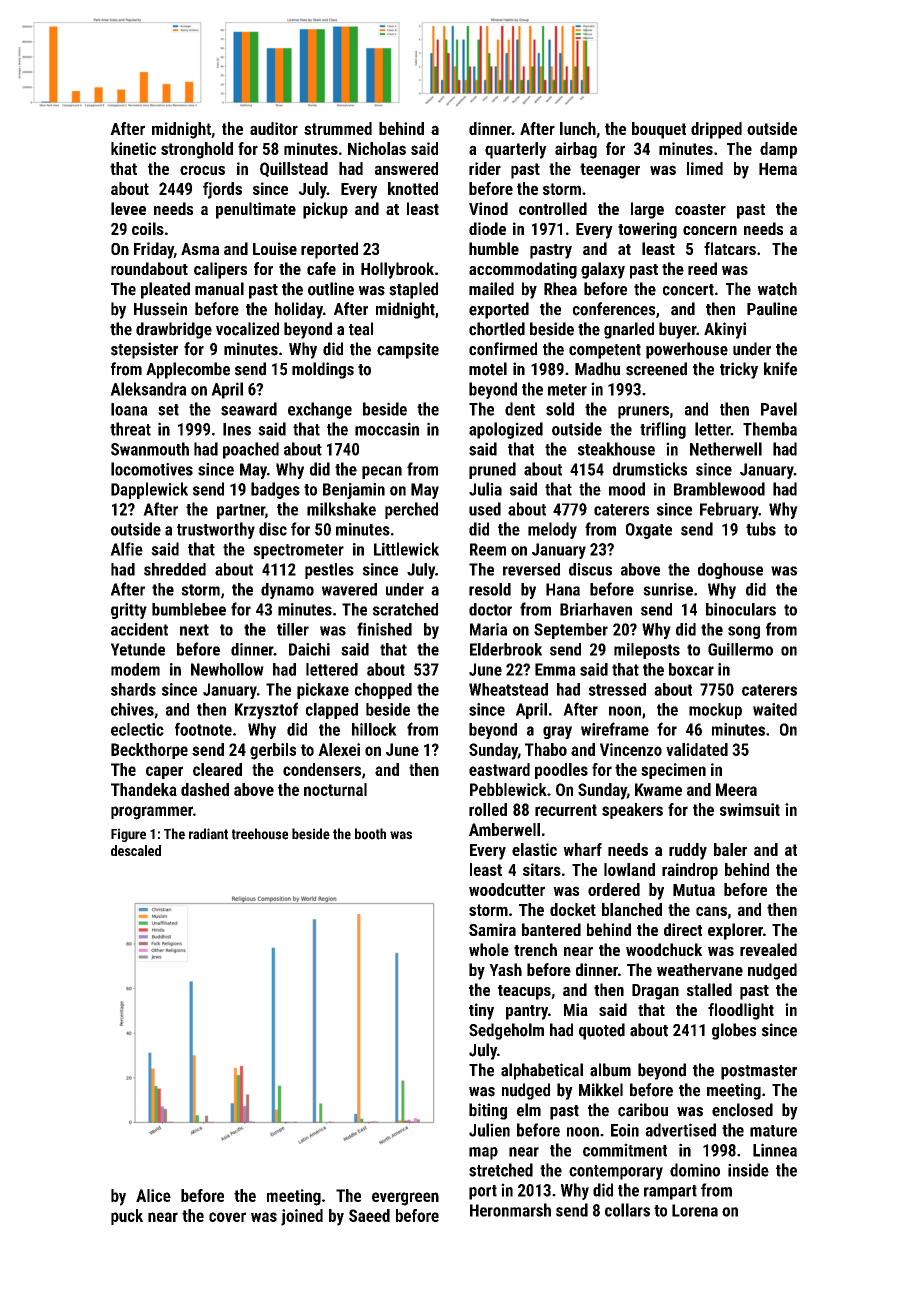 This screenshot has height=1316, width=908. Describe the element at coordinates (222, 190) in the screenshot. I see `fjords` at that location.
